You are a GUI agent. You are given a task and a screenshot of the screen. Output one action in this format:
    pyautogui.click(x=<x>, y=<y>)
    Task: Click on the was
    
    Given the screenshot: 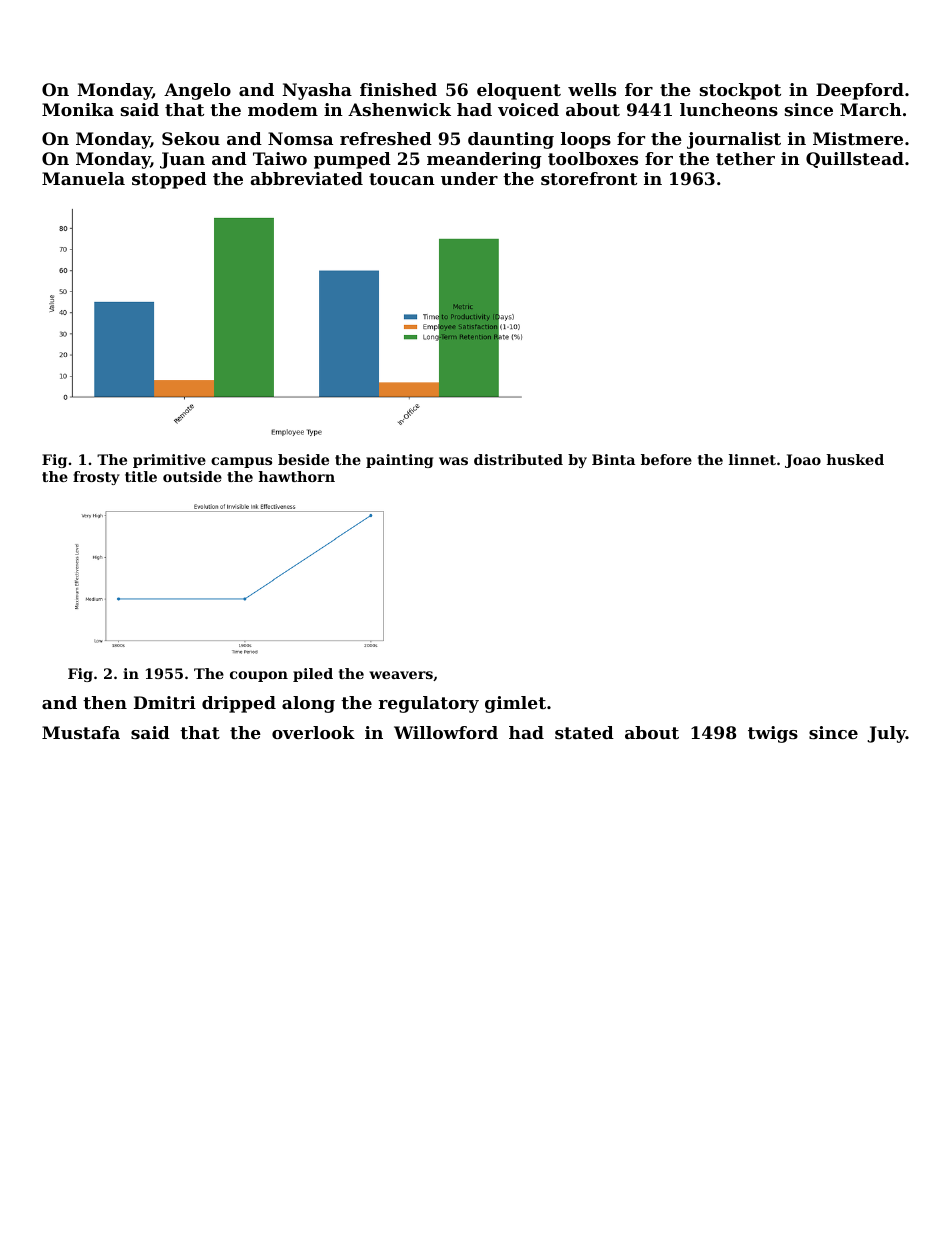 What is the action you would take?
    pyautogui.click(x=453, y=461)
